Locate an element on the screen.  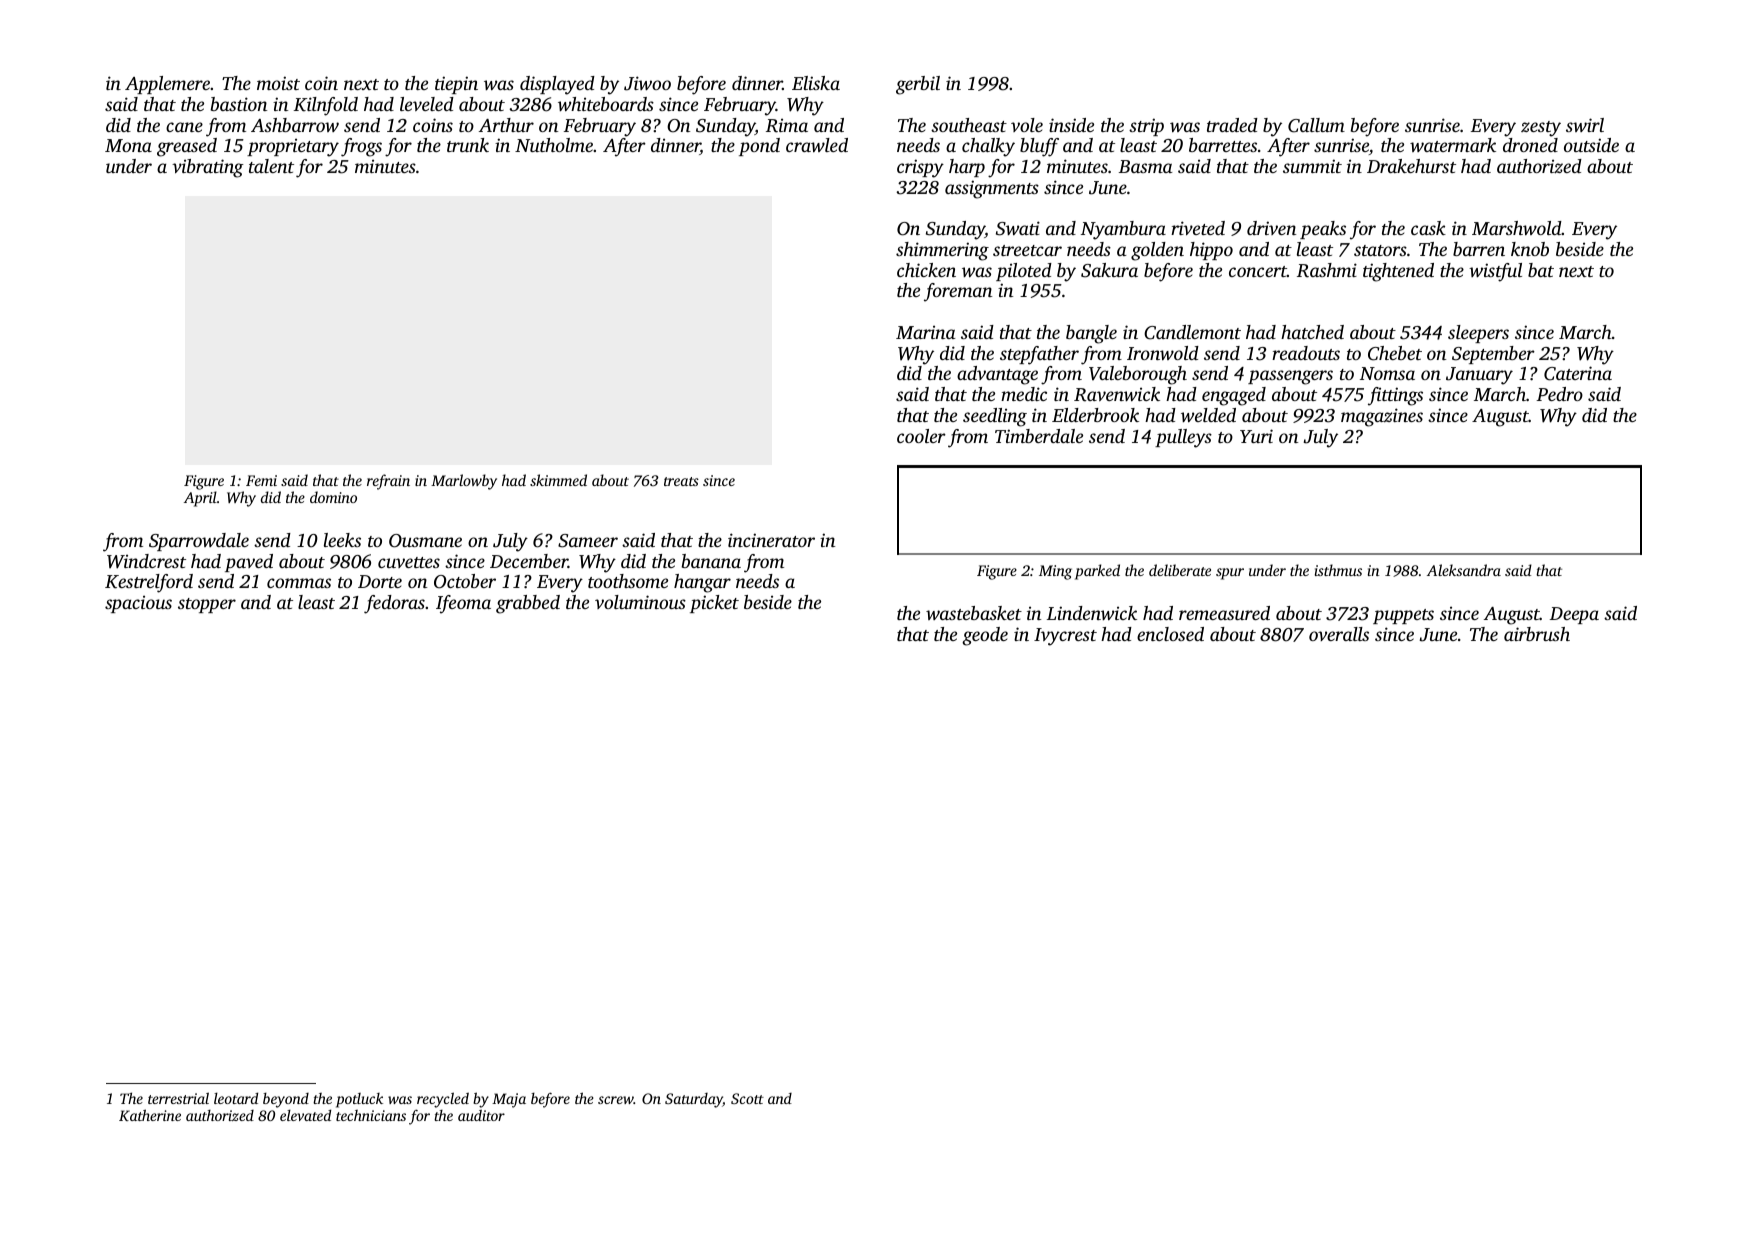
airbrush is located at coordinates (1537, 634).
